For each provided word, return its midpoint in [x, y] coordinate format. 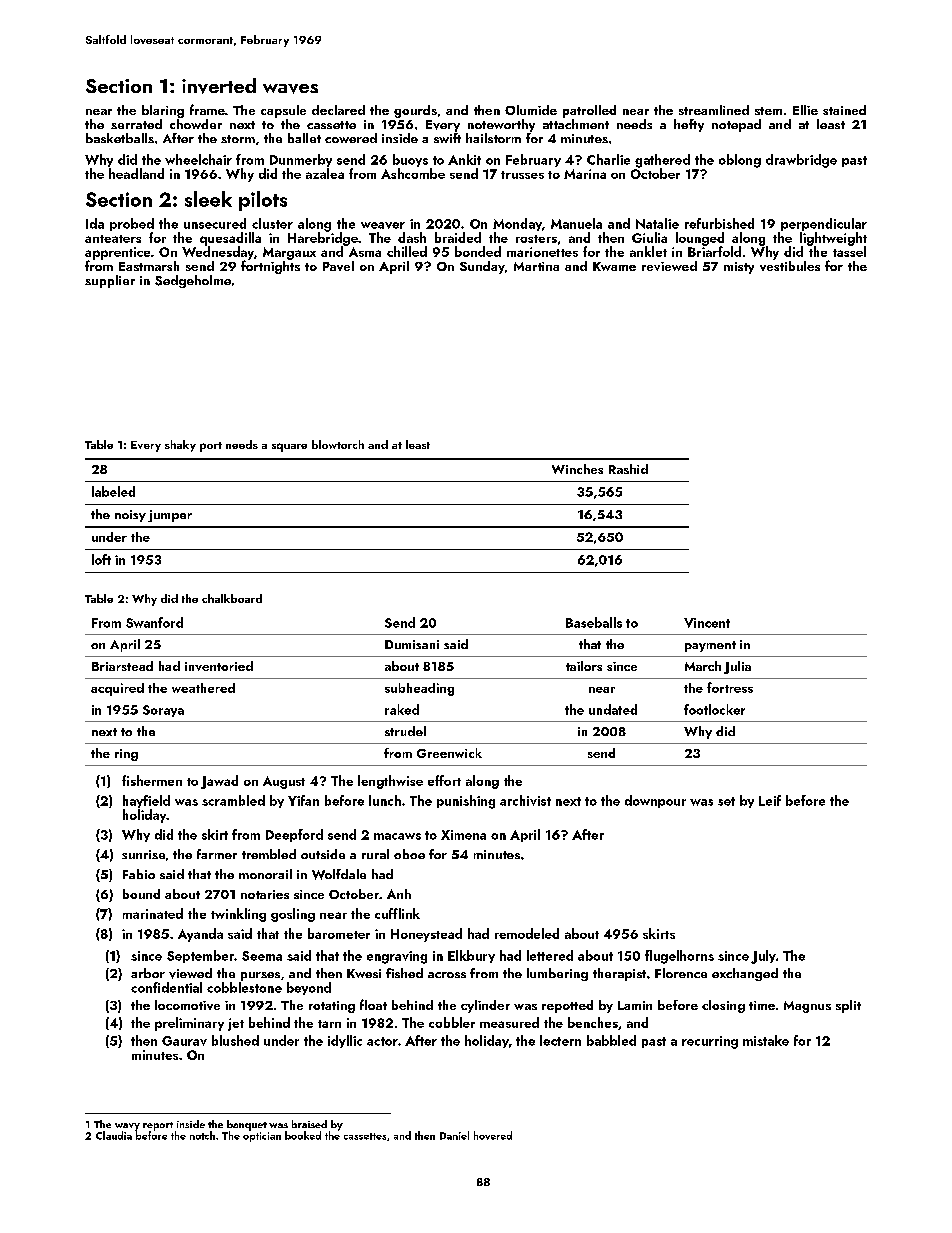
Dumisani [412, 644]
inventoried [219, 666]
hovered [493, 1135]
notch [202, 1135]
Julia [737, 667]
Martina [536, 266]
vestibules [790, 266]
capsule [283, 111]
